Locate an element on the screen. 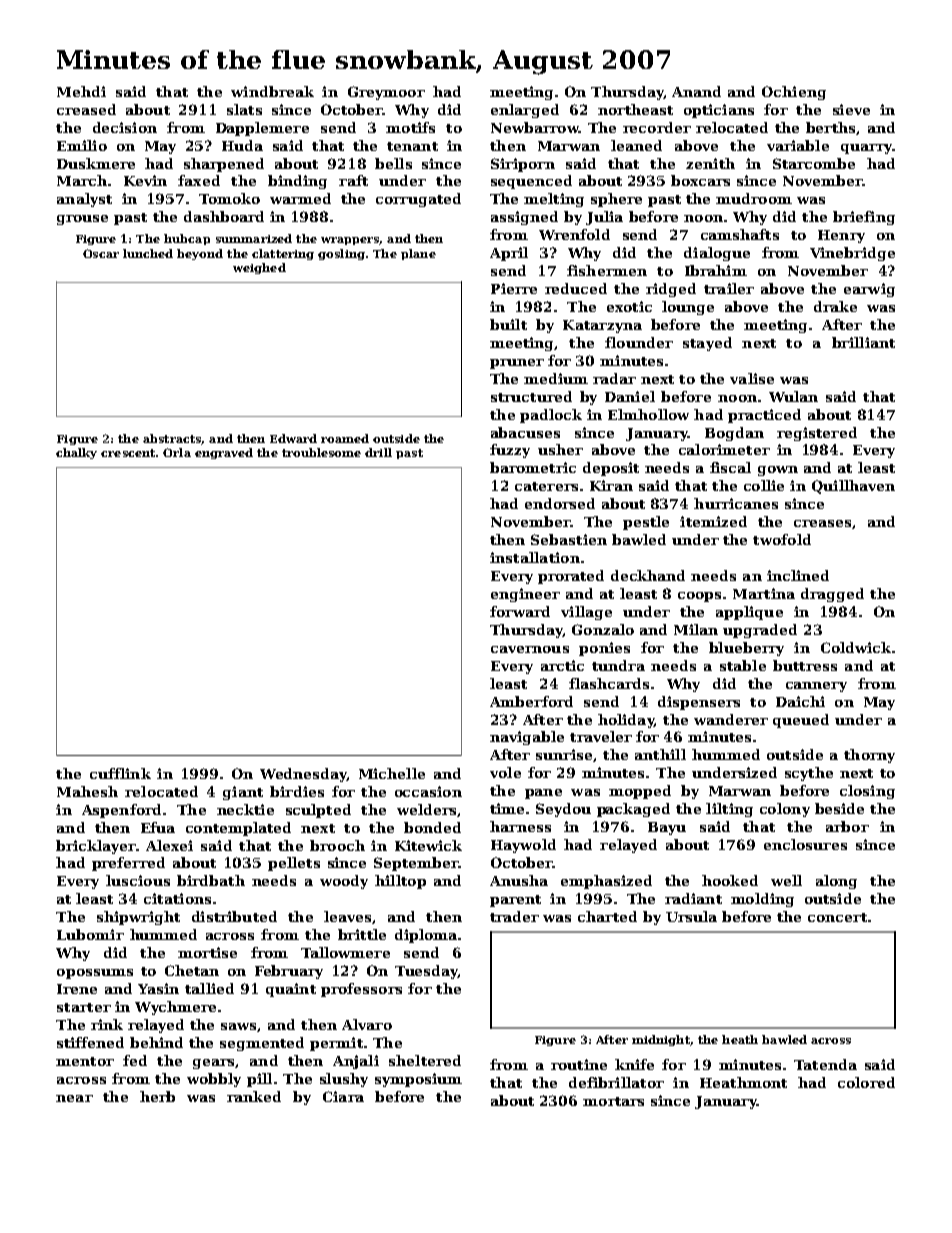 This screenshot has height=1233, width=952. Quillhaven is located at coordinates (853, 487).
